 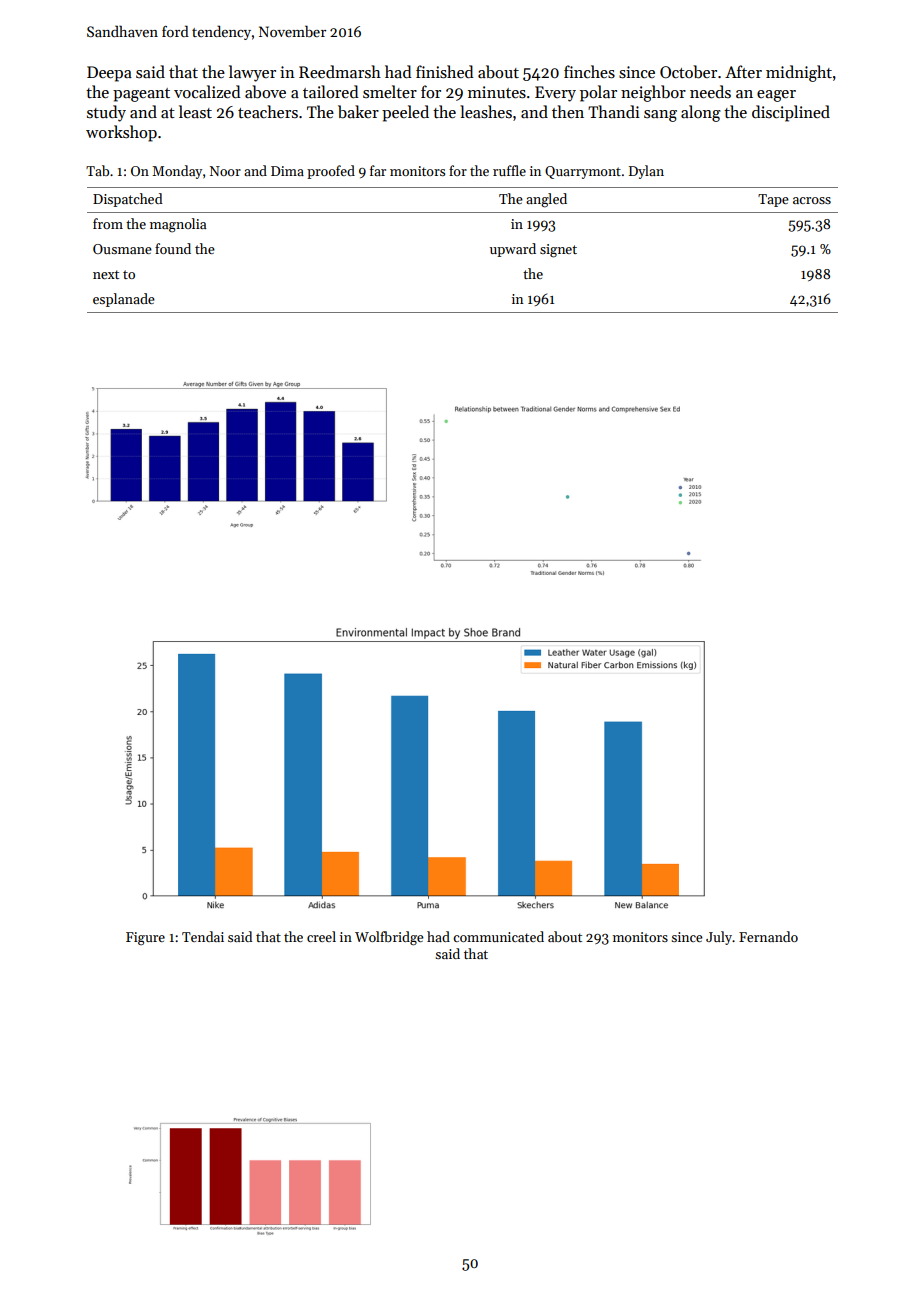 What do you see at coordinates (558, 251) in the page?
I see `signet` at bounding box center [558, 251].
